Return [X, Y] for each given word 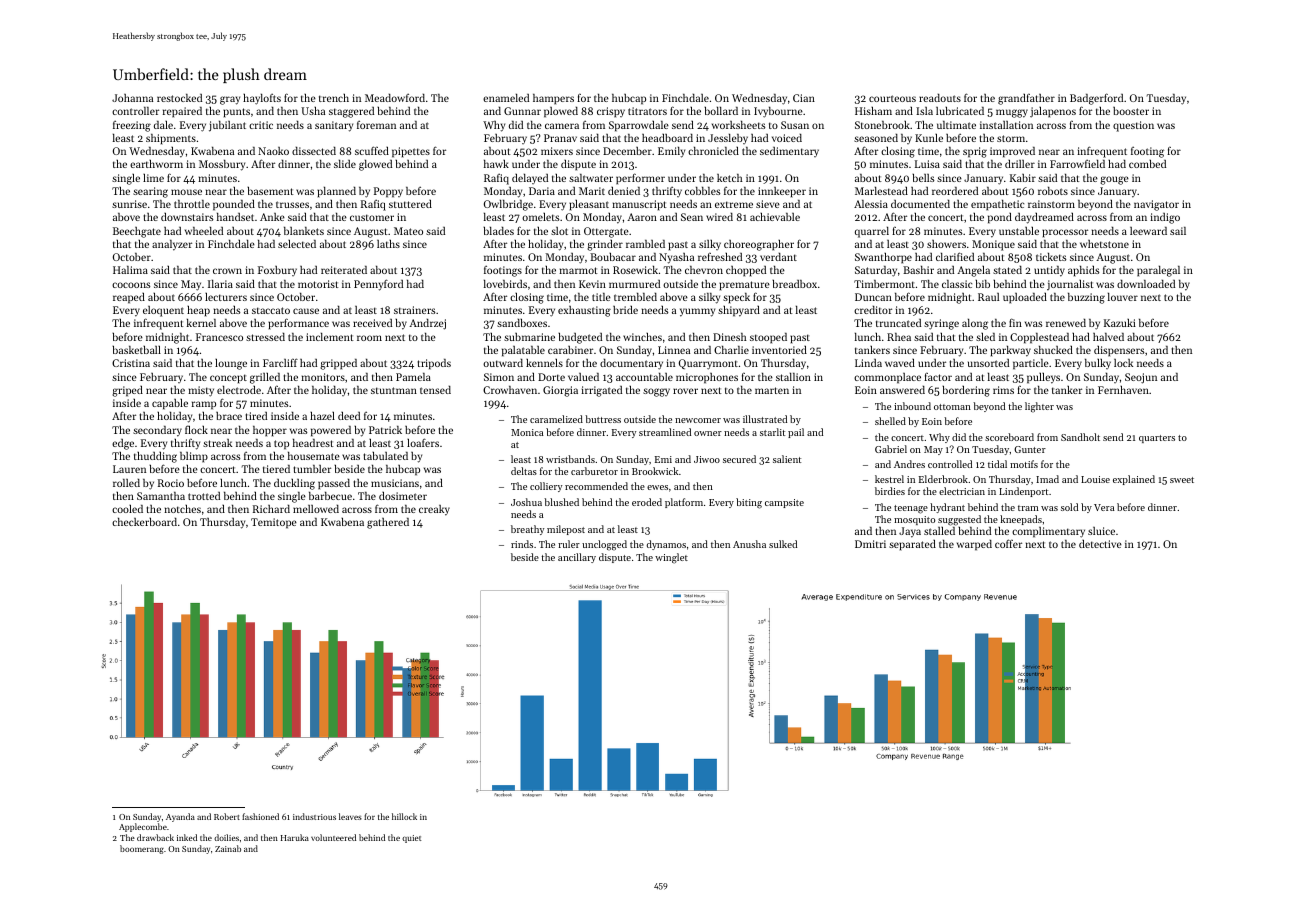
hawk [496, 164]
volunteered [333, 837]
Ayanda [180, 817]
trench [334, 98]
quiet [411, 839]
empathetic [997, 205]
